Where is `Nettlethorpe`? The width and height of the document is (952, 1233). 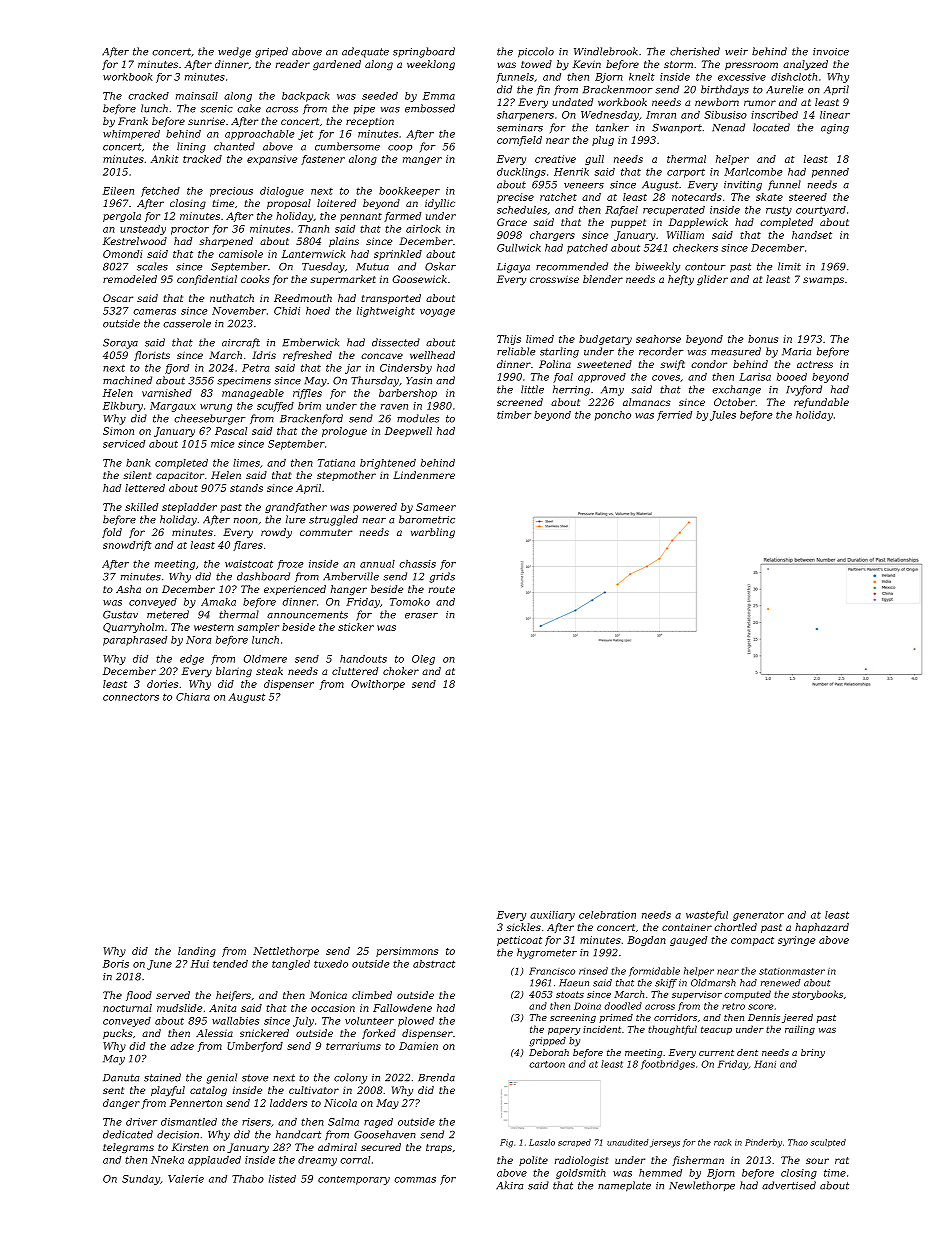 Nettlethorpe is located at coordinates (286, 952).
